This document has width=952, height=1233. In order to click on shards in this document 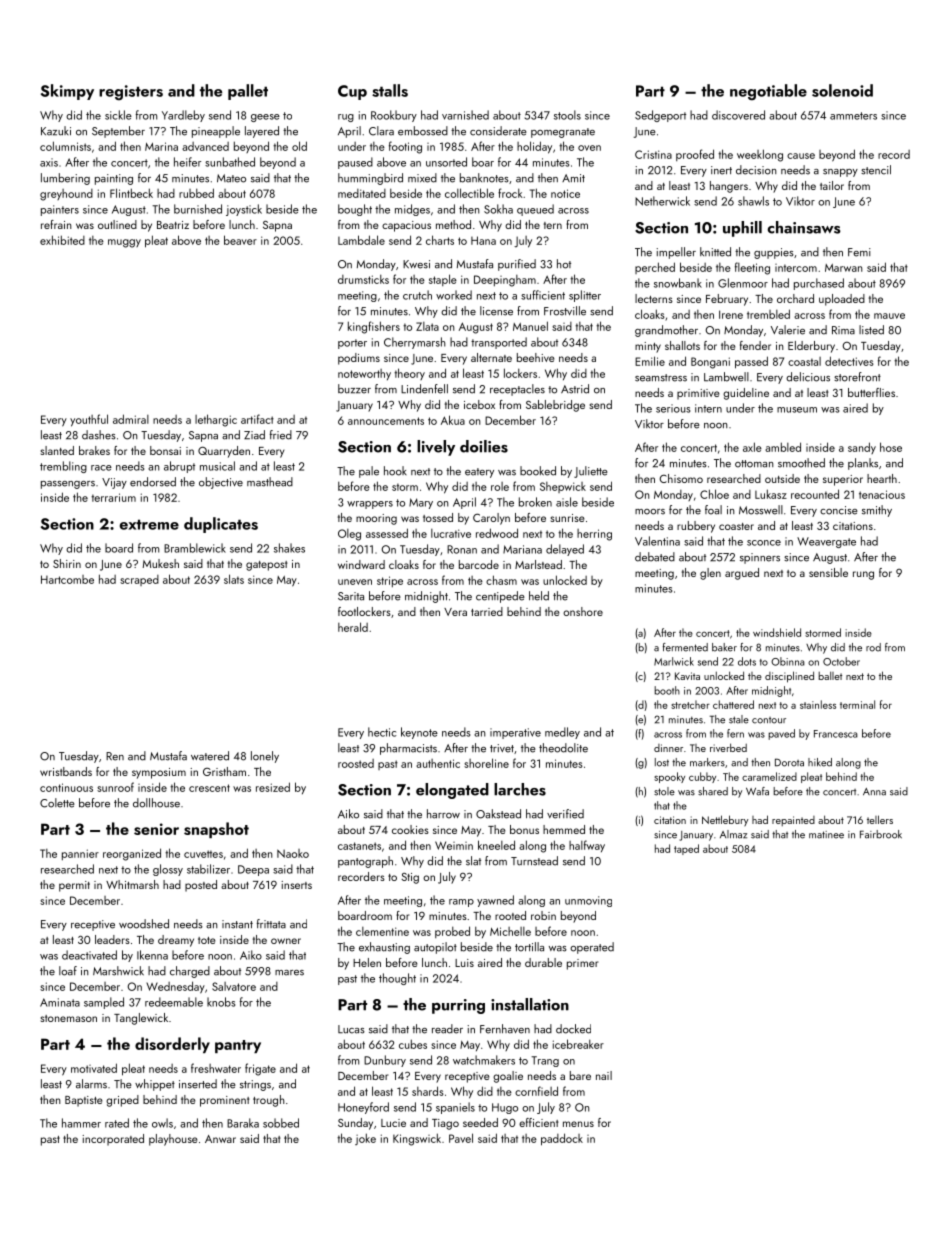, I will do `click(428, 1091)`.
